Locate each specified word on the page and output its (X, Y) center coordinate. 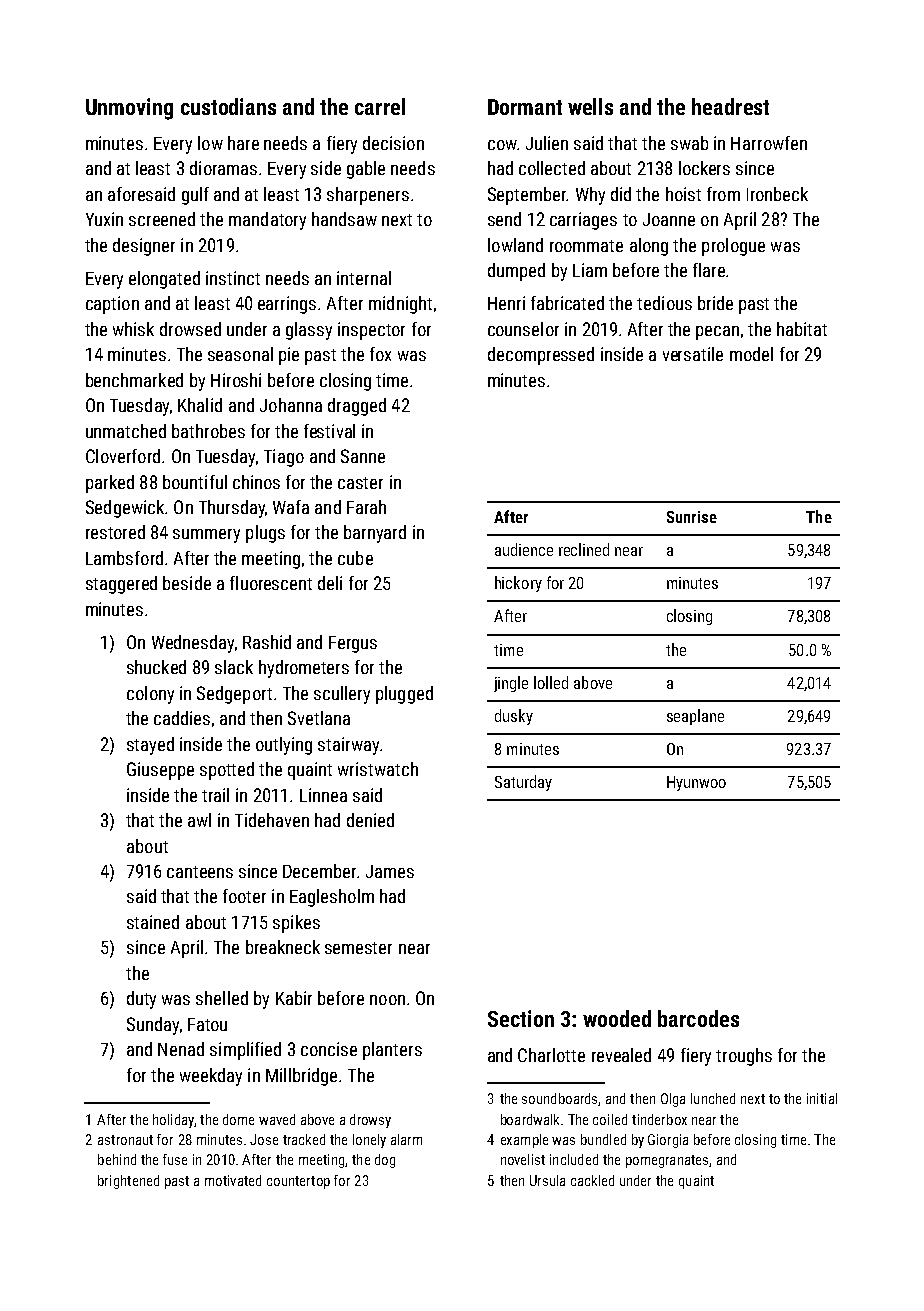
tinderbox (659, 1119)
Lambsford (124, 558)
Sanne (363, 456)
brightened (128, 1182)
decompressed (541, 356)
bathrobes (208, 431)
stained (153, 922)
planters (392, 1051)
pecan (717, 333)
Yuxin (104, 219)
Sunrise (692, 517)
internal (364, 278)
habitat (802, 329)
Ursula (547, 1180)
